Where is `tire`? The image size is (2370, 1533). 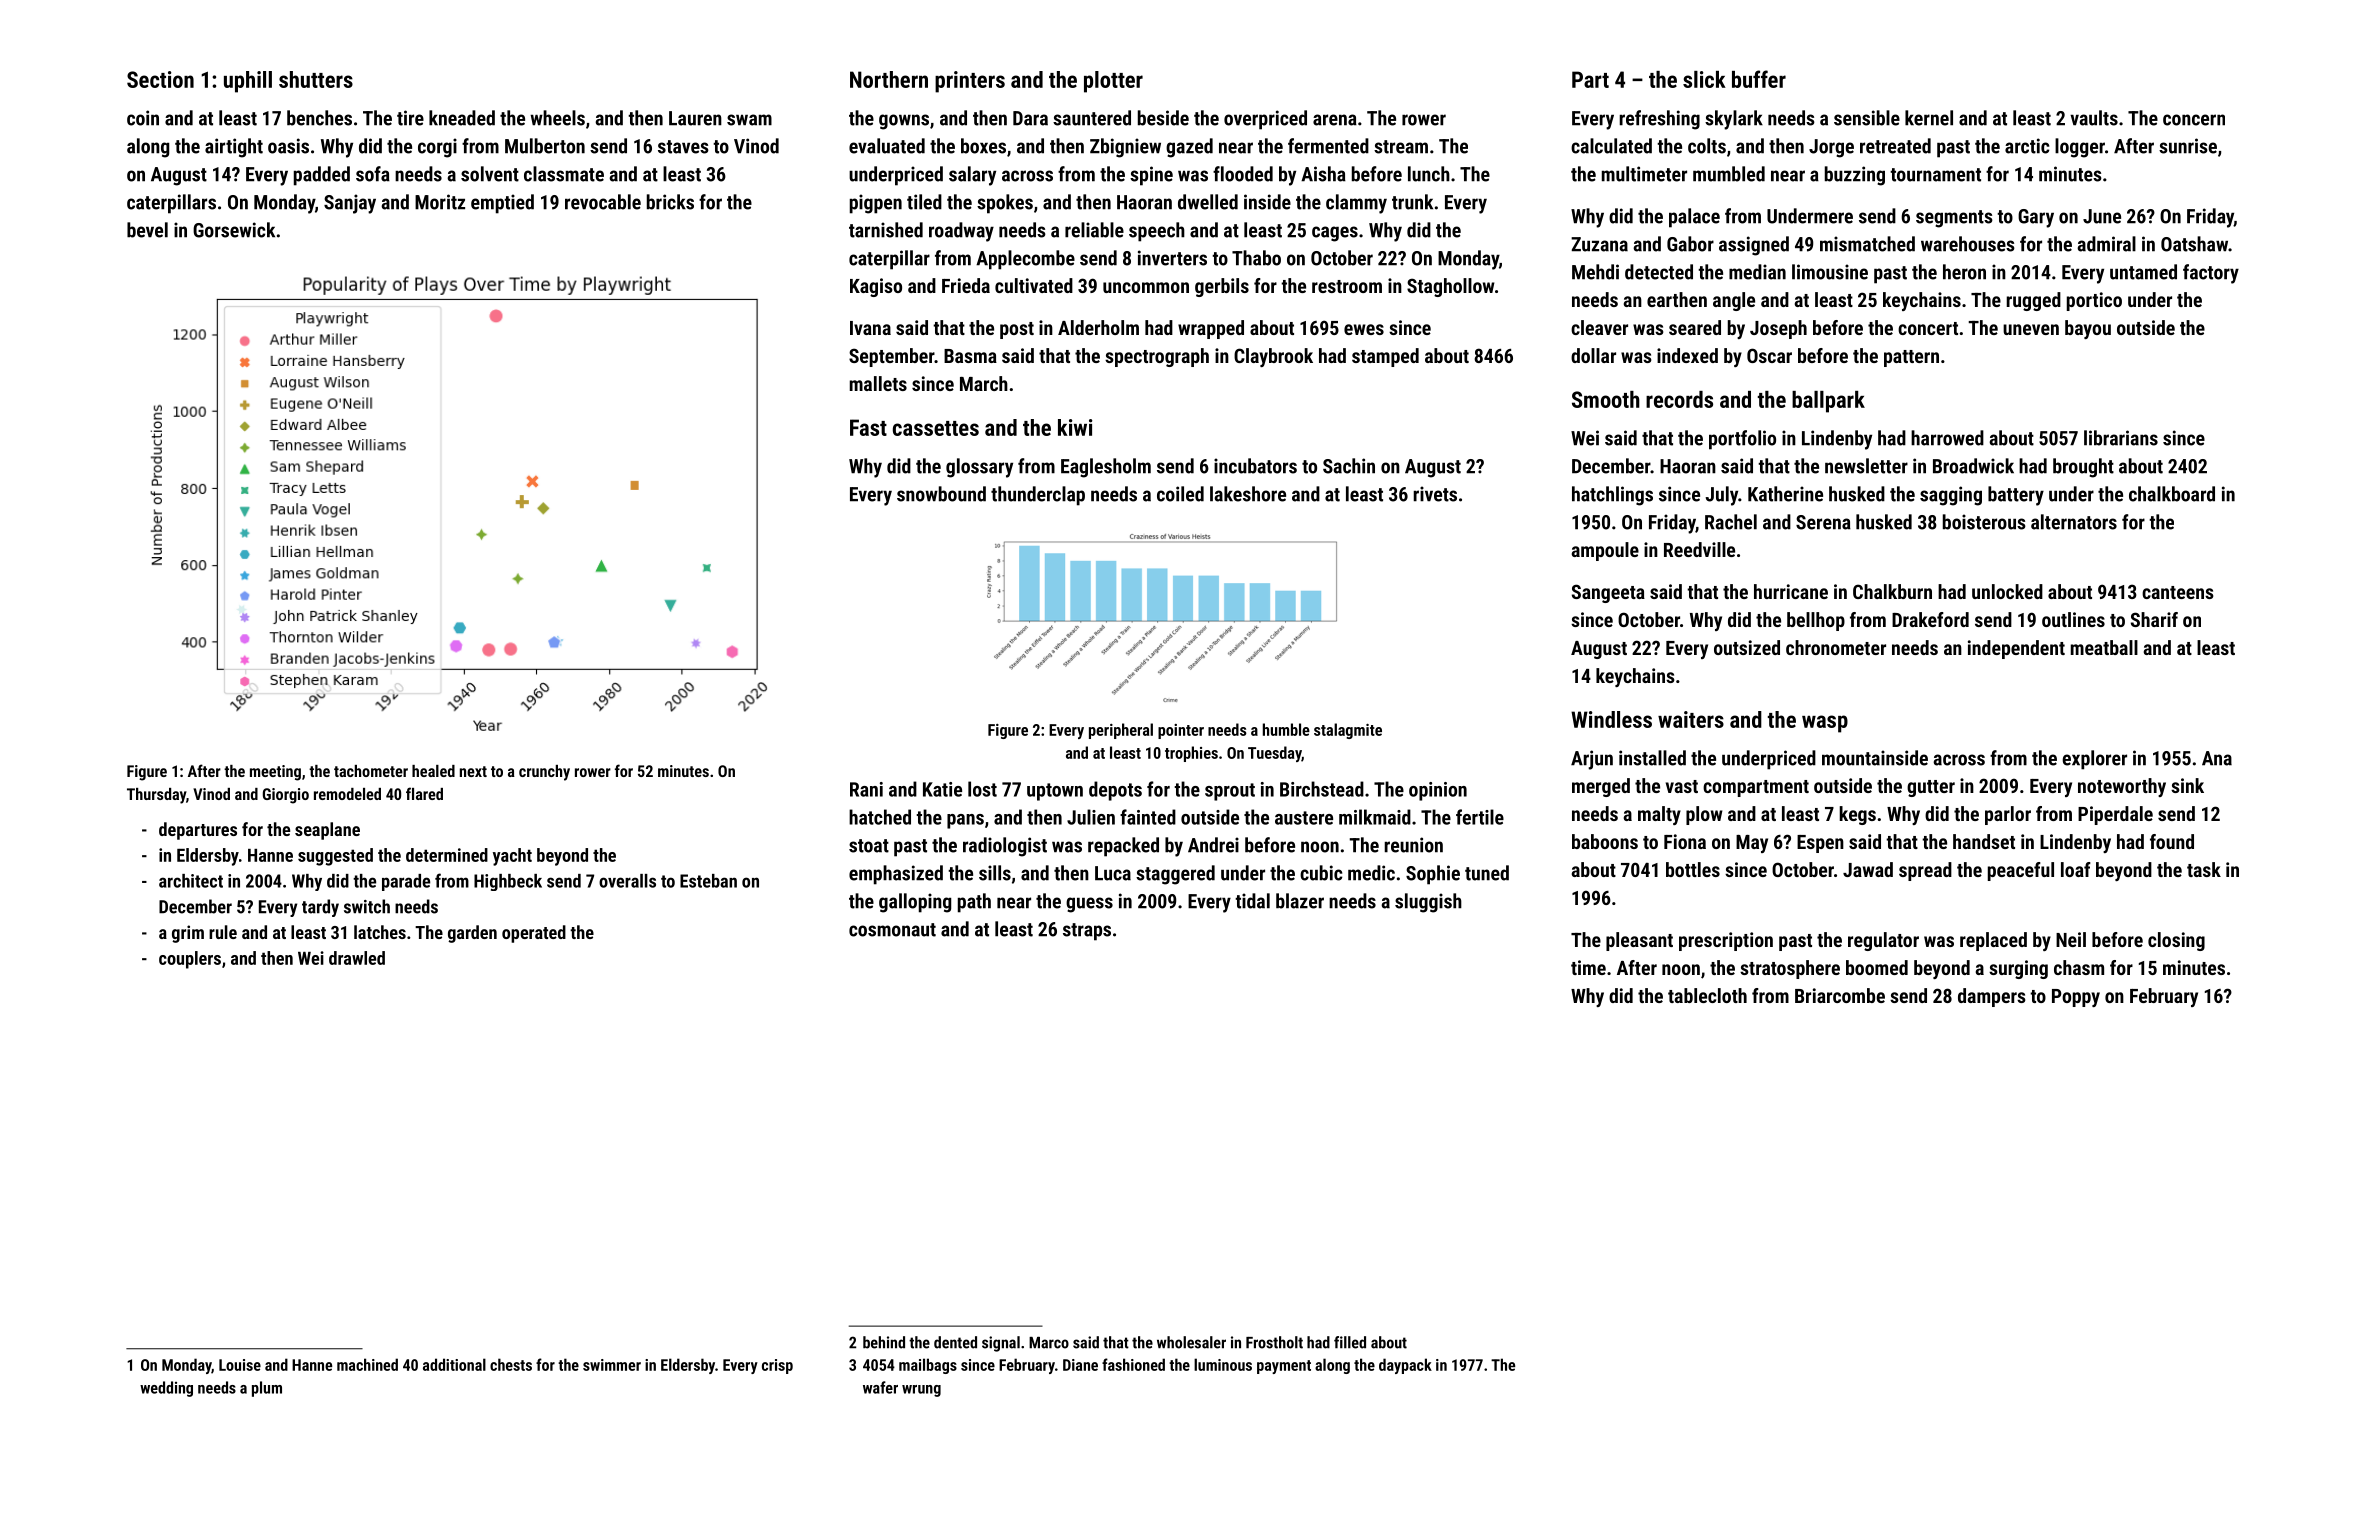
tire is located at coordinates (410, 118).
